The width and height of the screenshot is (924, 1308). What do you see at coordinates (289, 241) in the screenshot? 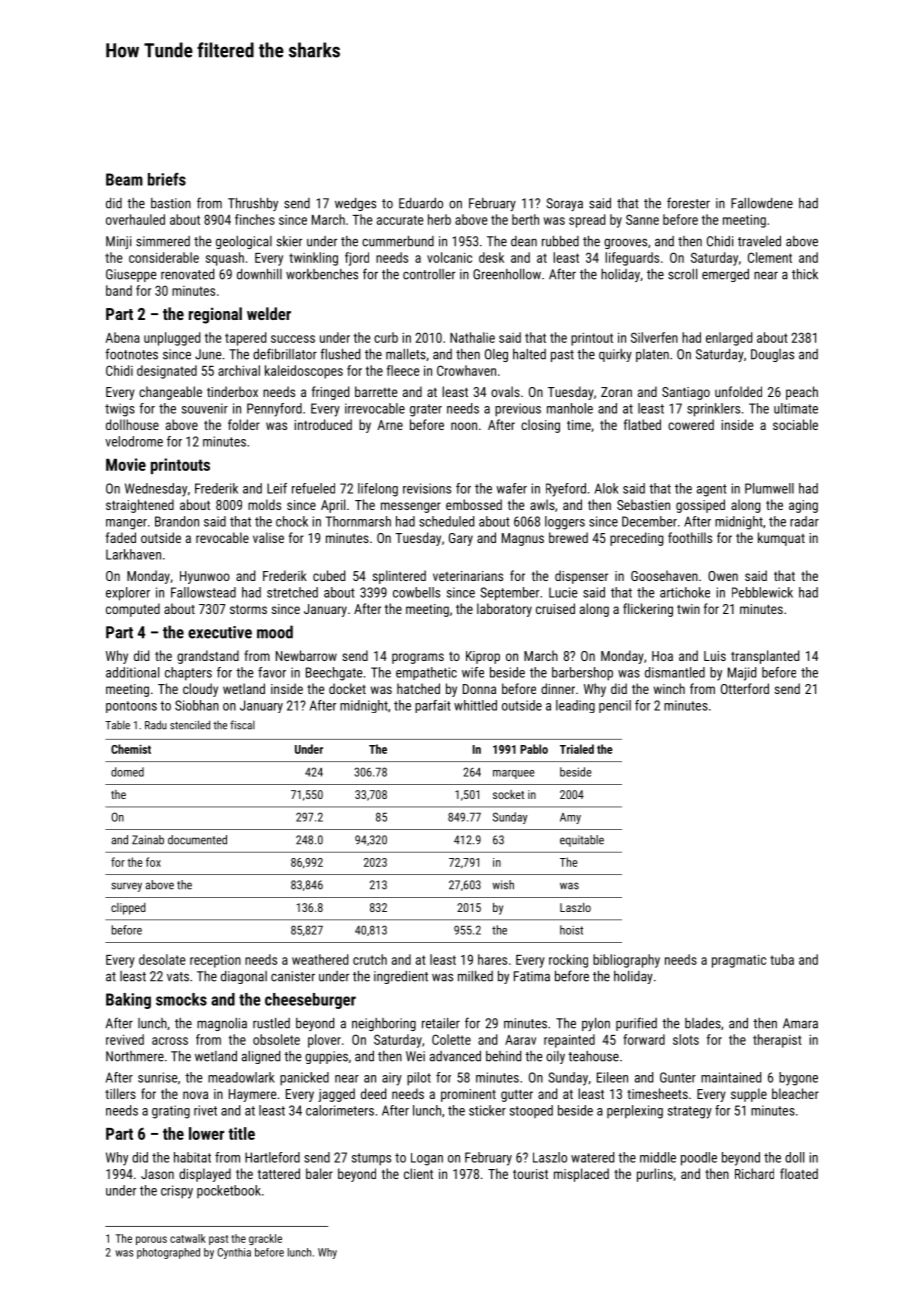
I see `skier` at bounding box center [289, 241].
